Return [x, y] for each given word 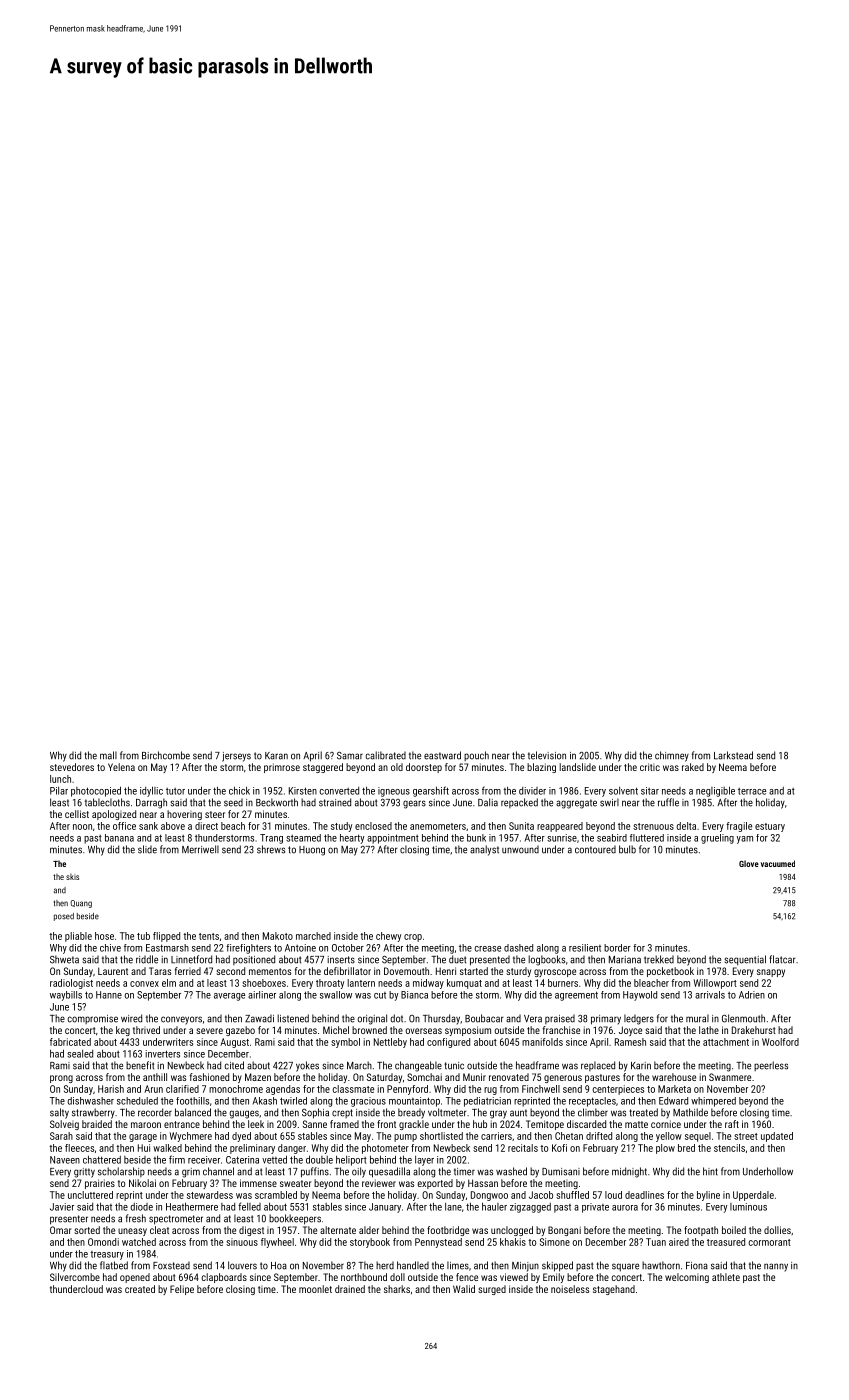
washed [511, 1171]
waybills [66, 996]
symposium [468, 1031]
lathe [709, 1030]
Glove [749, 863]
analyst [484, 850]
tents [209, 936]
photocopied [96, 791]
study [341, 827]
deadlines [644, 1195]
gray [498, 1114]
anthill [155, 1077]
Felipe [182, 1290]
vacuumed [778, 863]
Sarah [61, 1136]
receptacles [592, 1102]
